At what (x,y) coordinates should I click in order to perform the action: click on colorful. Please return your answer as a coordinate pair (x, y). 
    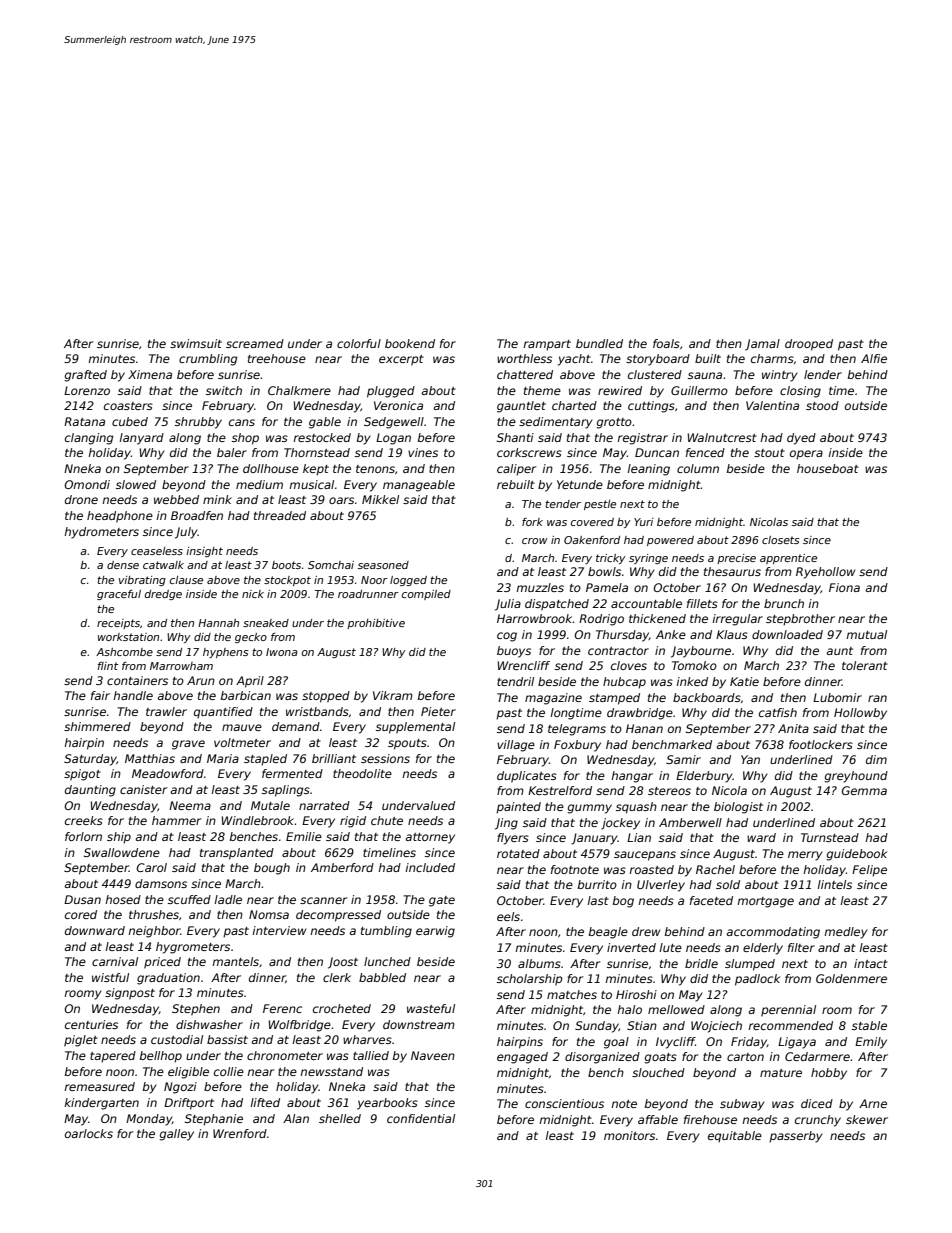
    Looking at the image, I should click on (359, 343).
